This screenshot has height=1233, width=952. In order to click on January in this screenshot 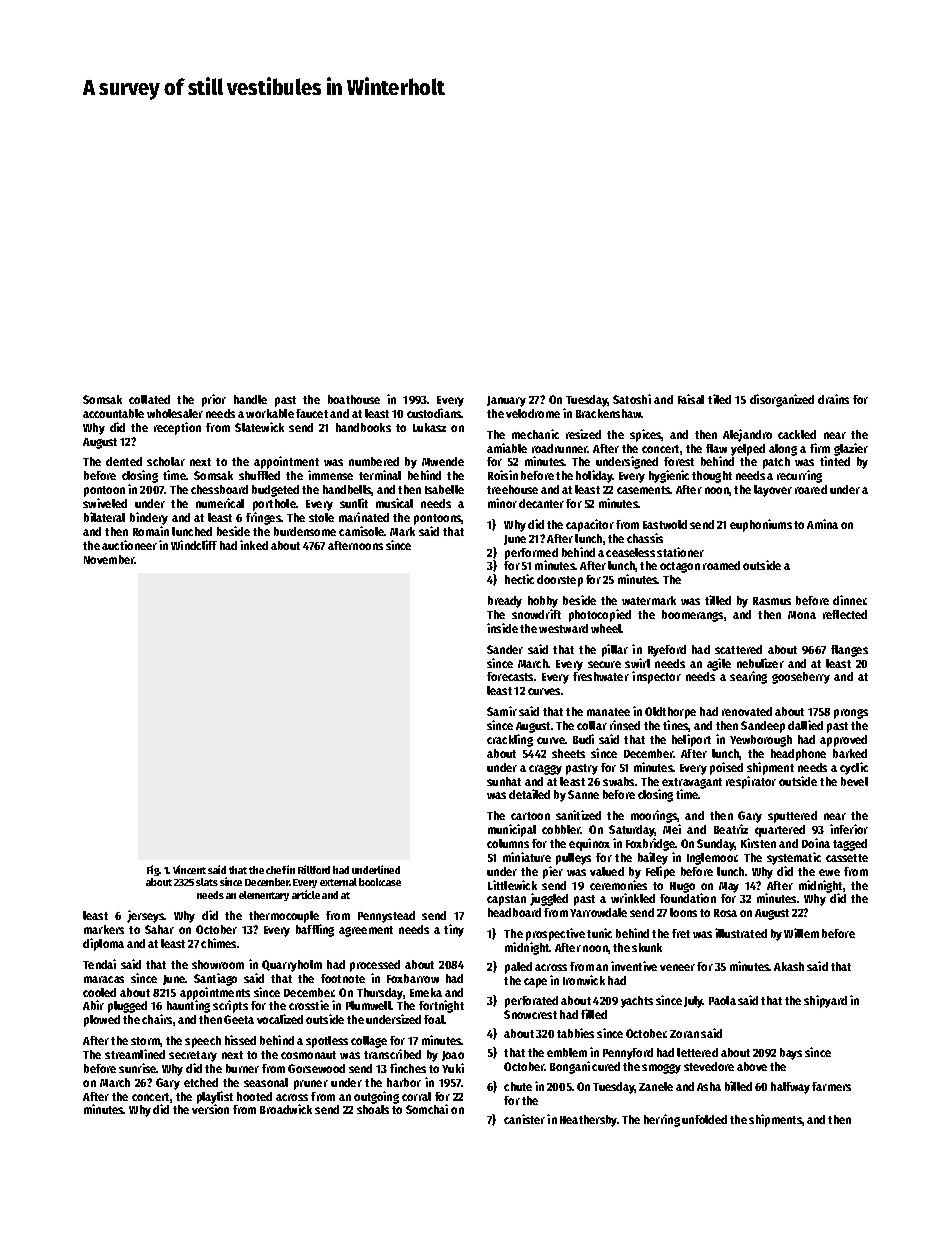, I will do `click(506, 401)`.
